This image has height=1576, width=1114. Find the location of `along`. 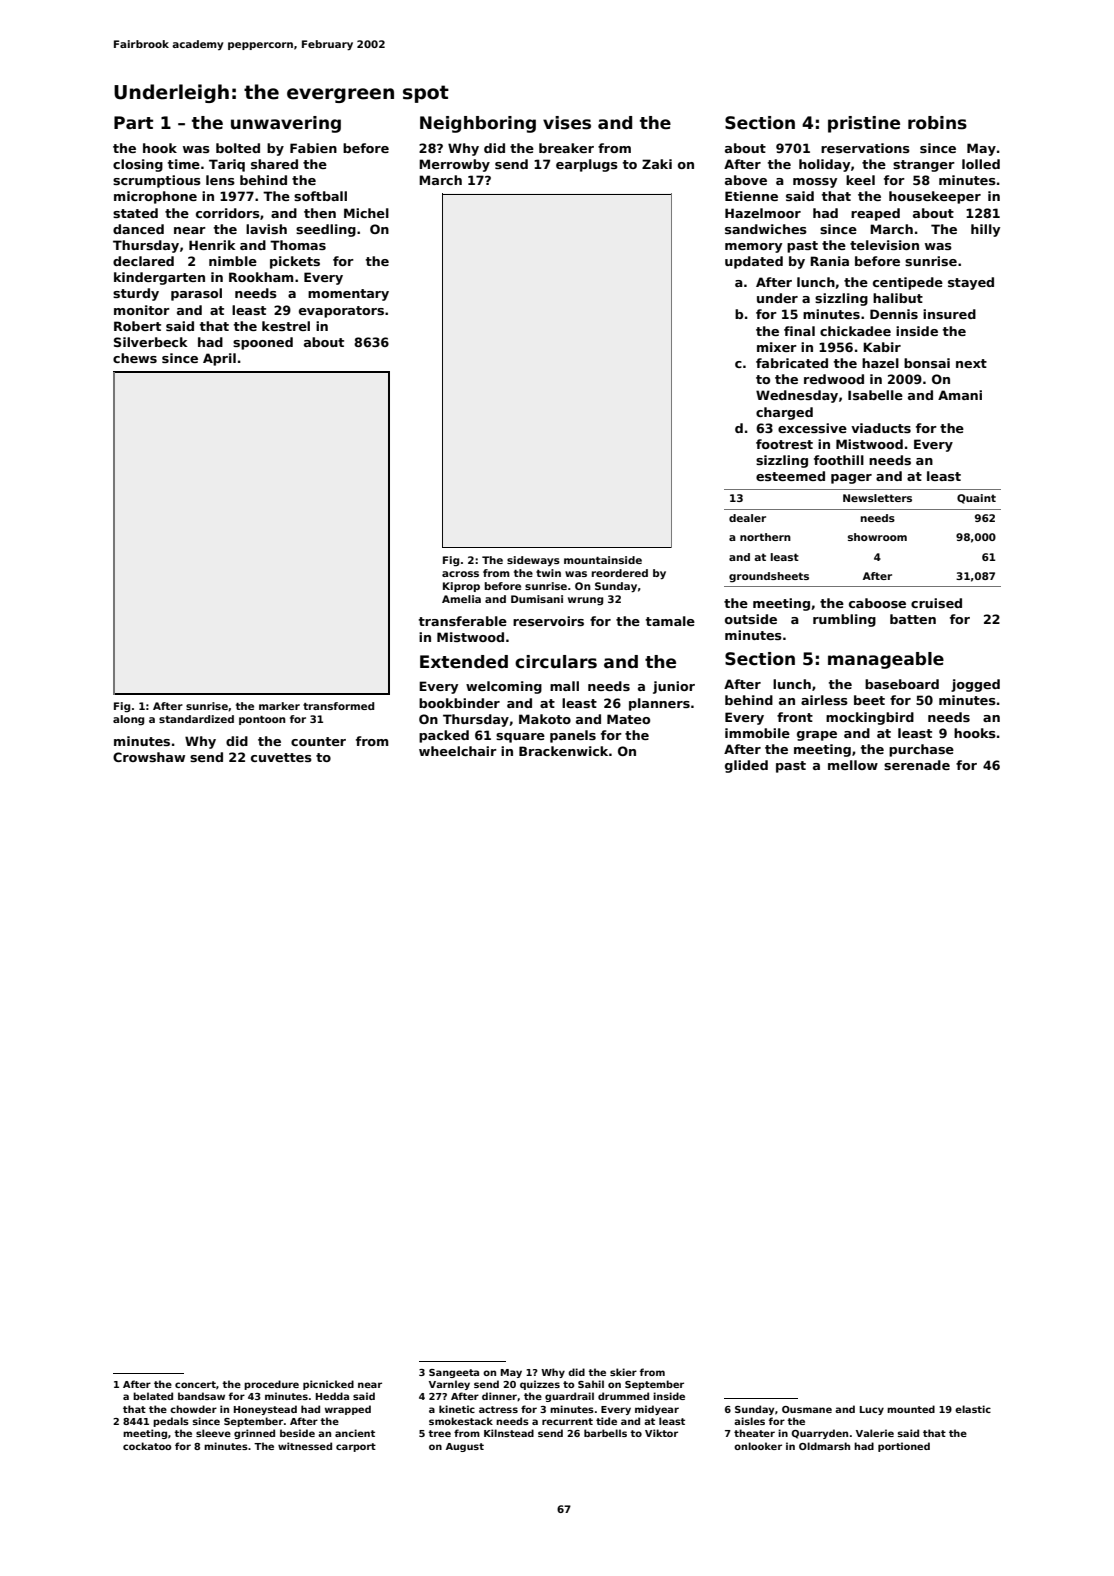

along is located at coordinates (128, 720).
